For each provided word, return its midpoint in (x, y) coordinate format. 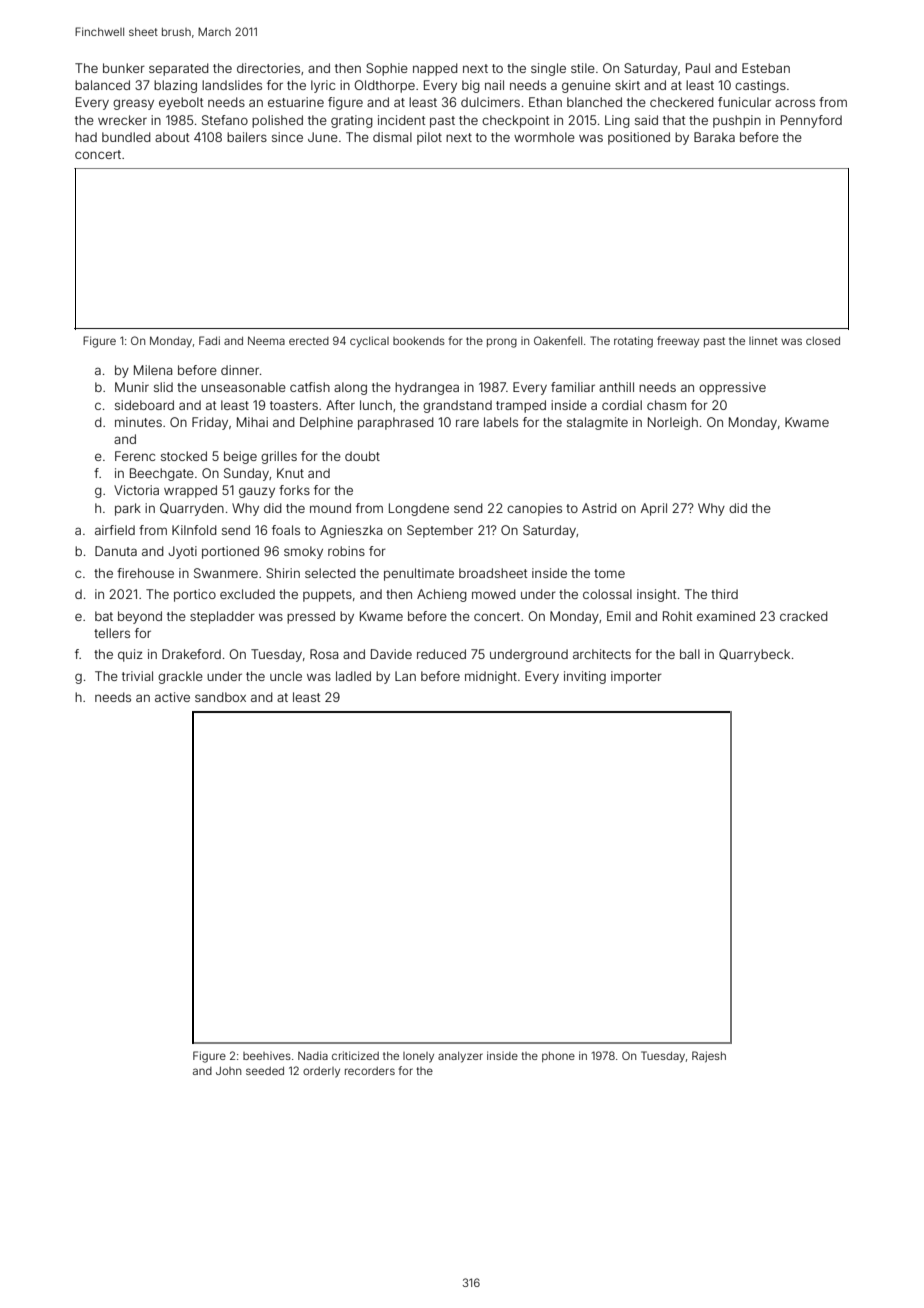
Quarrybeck (754, 655)
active (172, 697)
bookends (419, 341)
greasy (133, 104)
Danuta (116, 551)
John (228, 1070)
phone (558, 1057)
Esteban (766, 68)
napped (435, 69)
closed (823, 341)
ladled (353, 676)
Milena (153, 370)
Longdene (419, 509)
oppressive (732, 388)
